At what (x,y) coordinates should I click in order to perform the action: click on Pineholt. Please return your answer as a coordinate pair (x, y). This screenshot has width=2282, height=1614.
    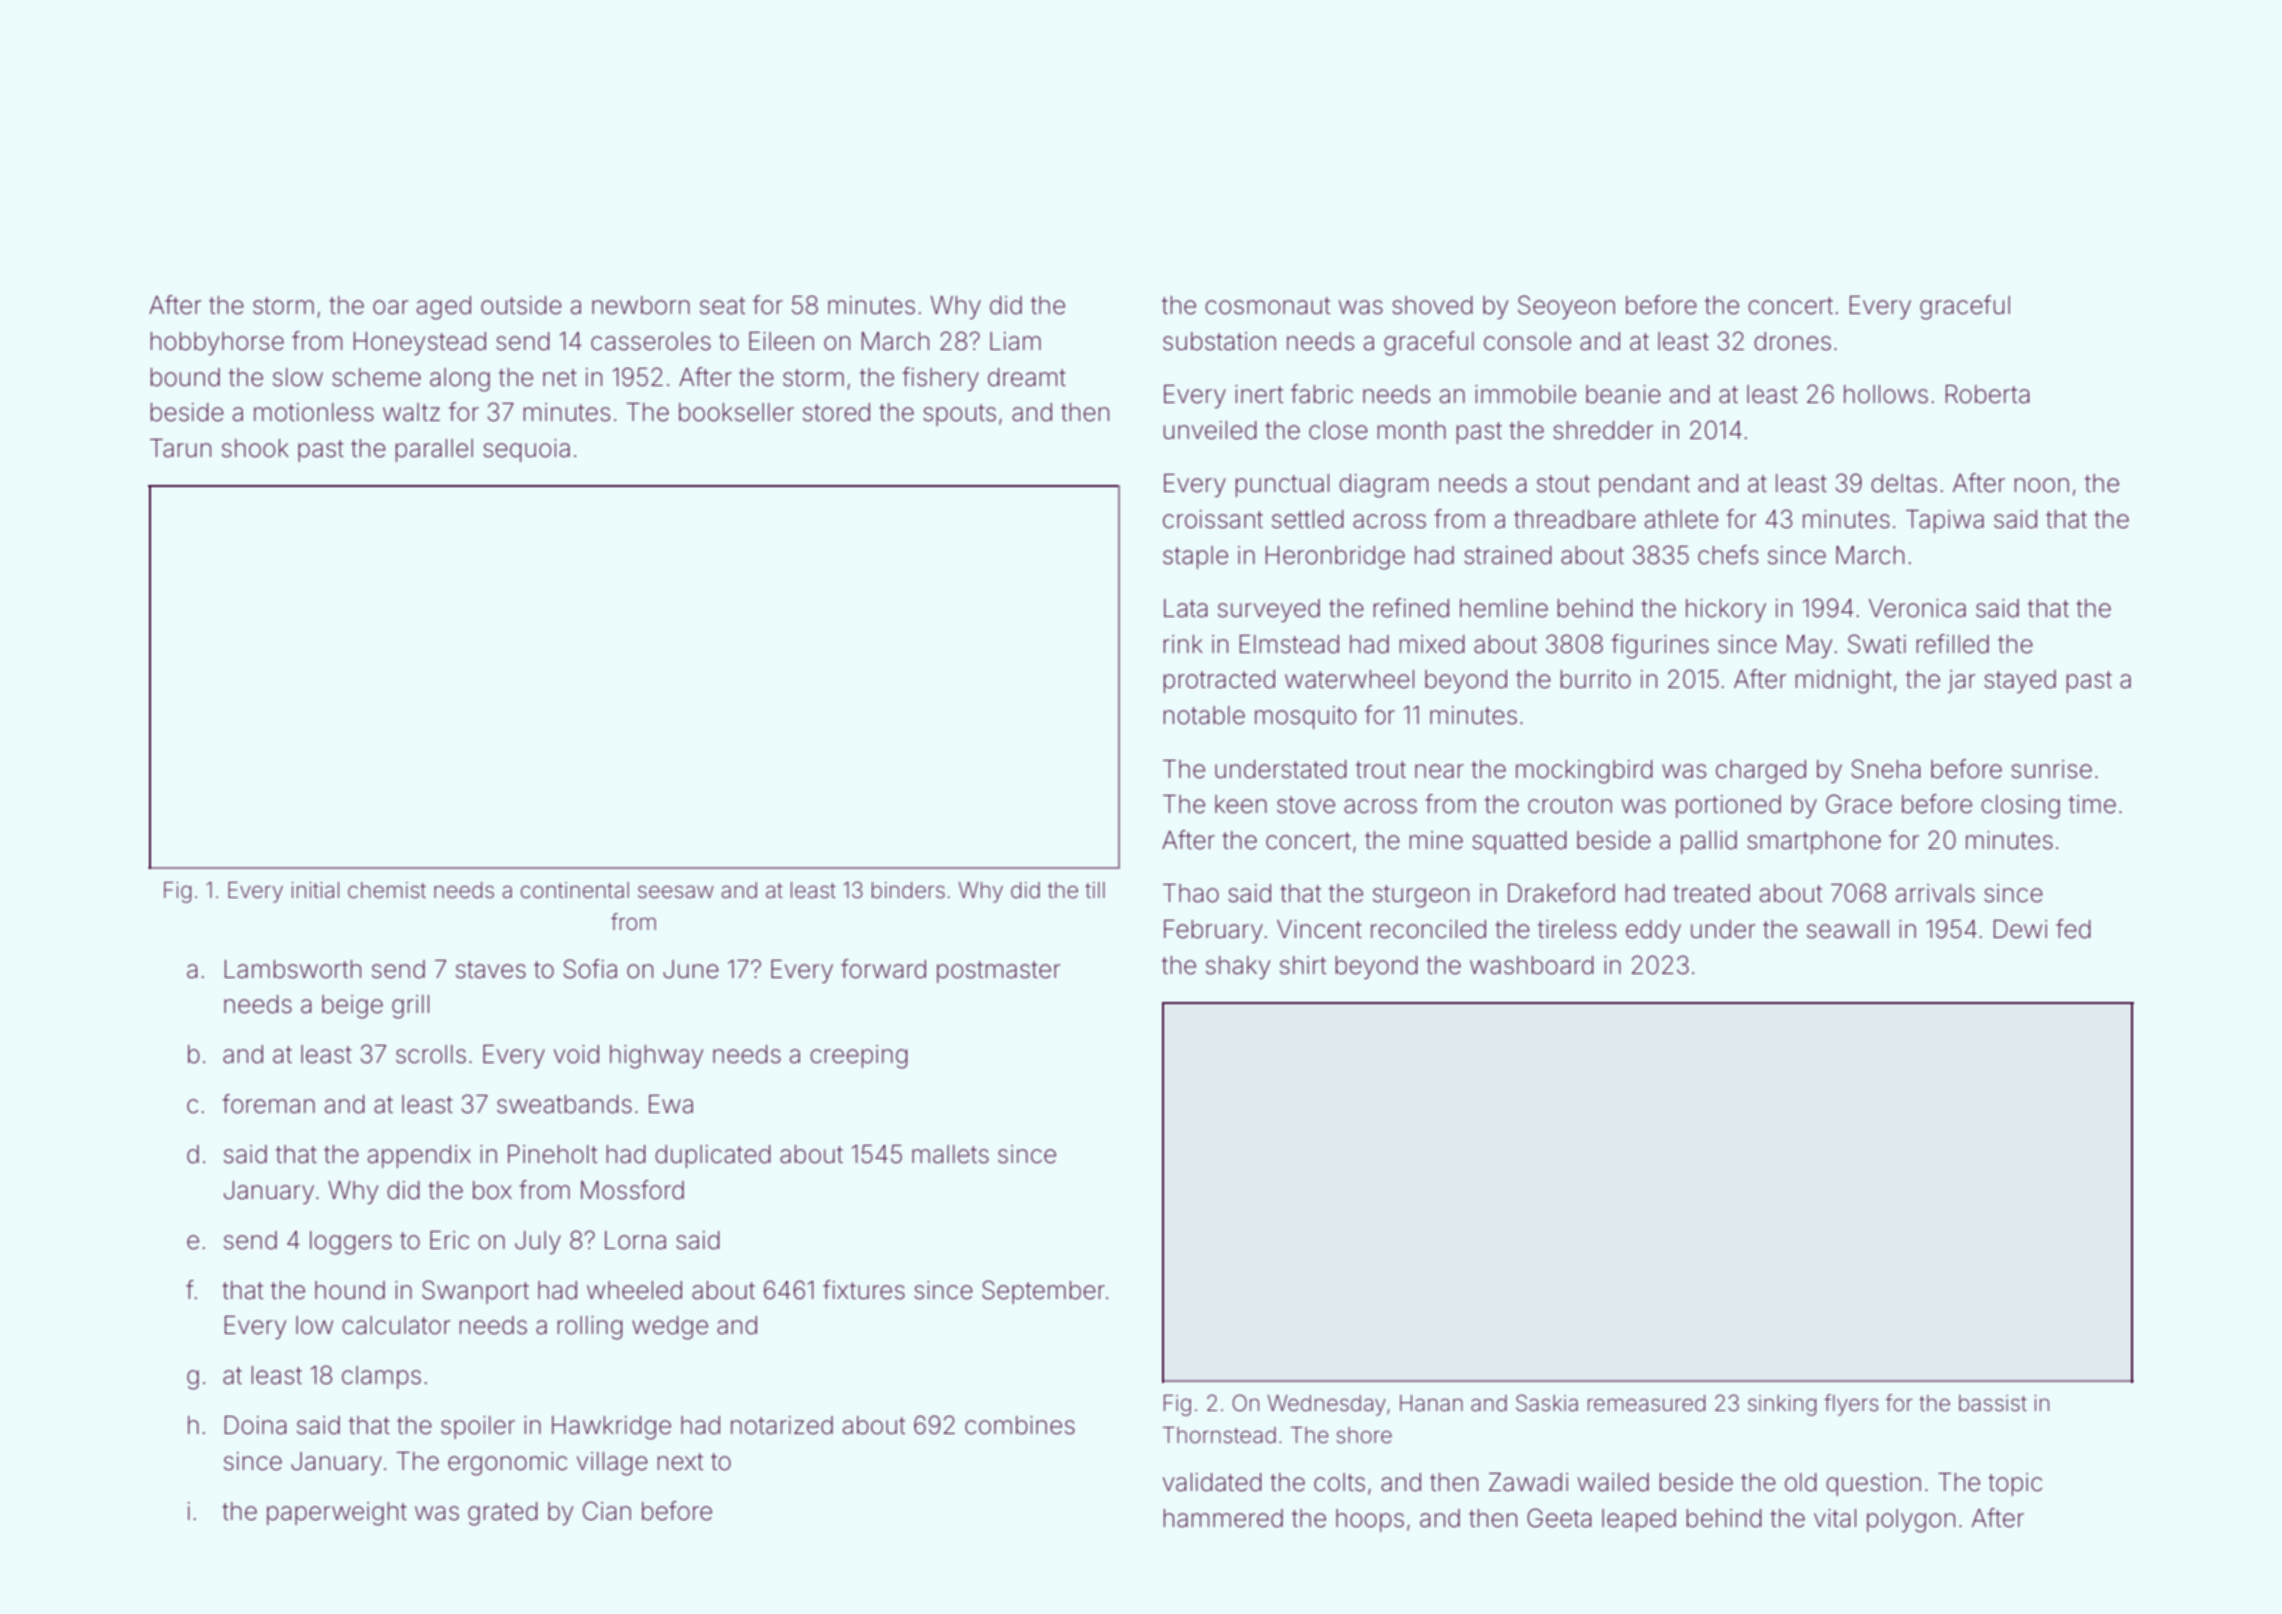
    Looking at the image, I should click on (552, 1154).
